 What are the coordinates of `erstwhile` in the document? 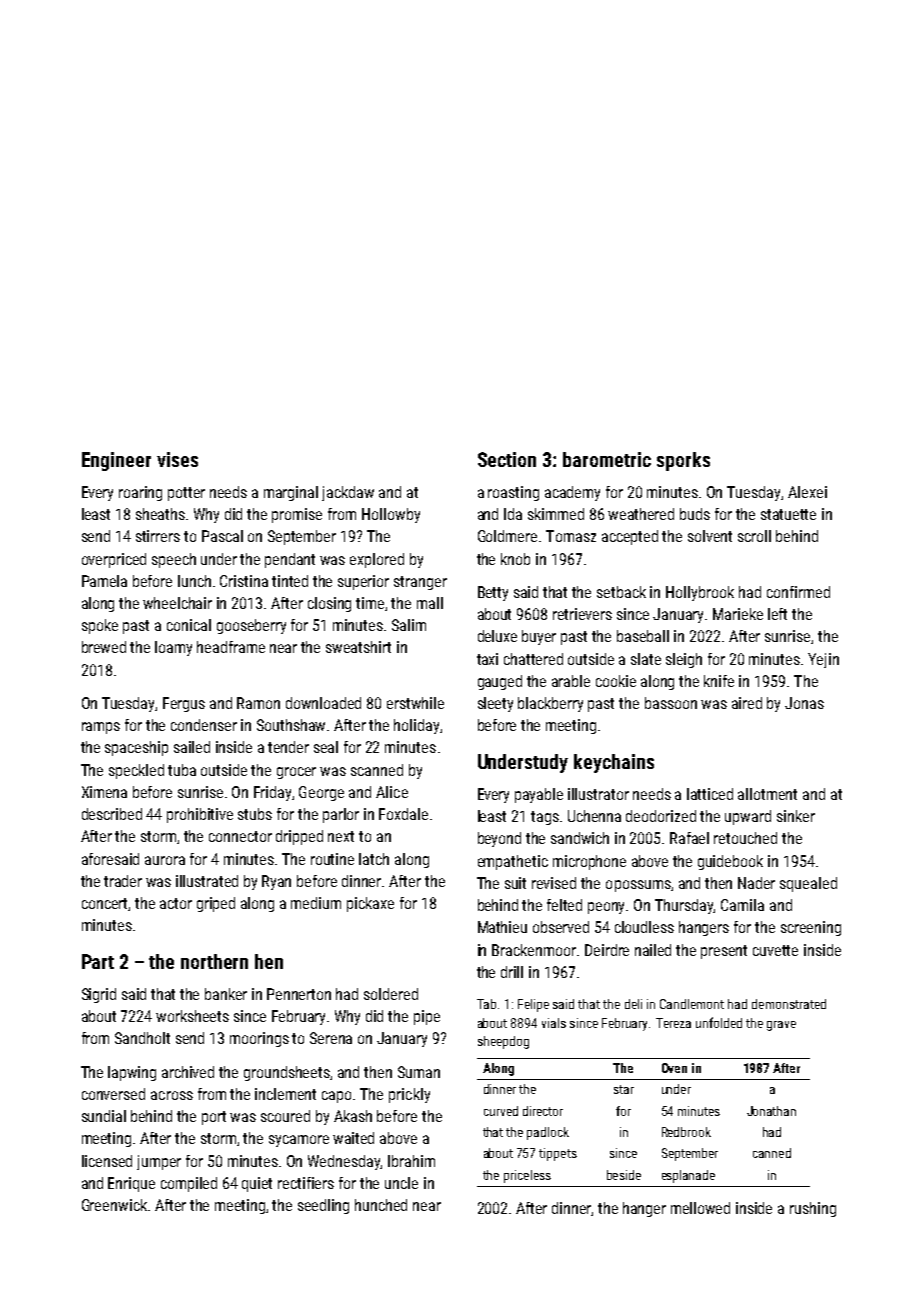 It's located at (415, 703).
